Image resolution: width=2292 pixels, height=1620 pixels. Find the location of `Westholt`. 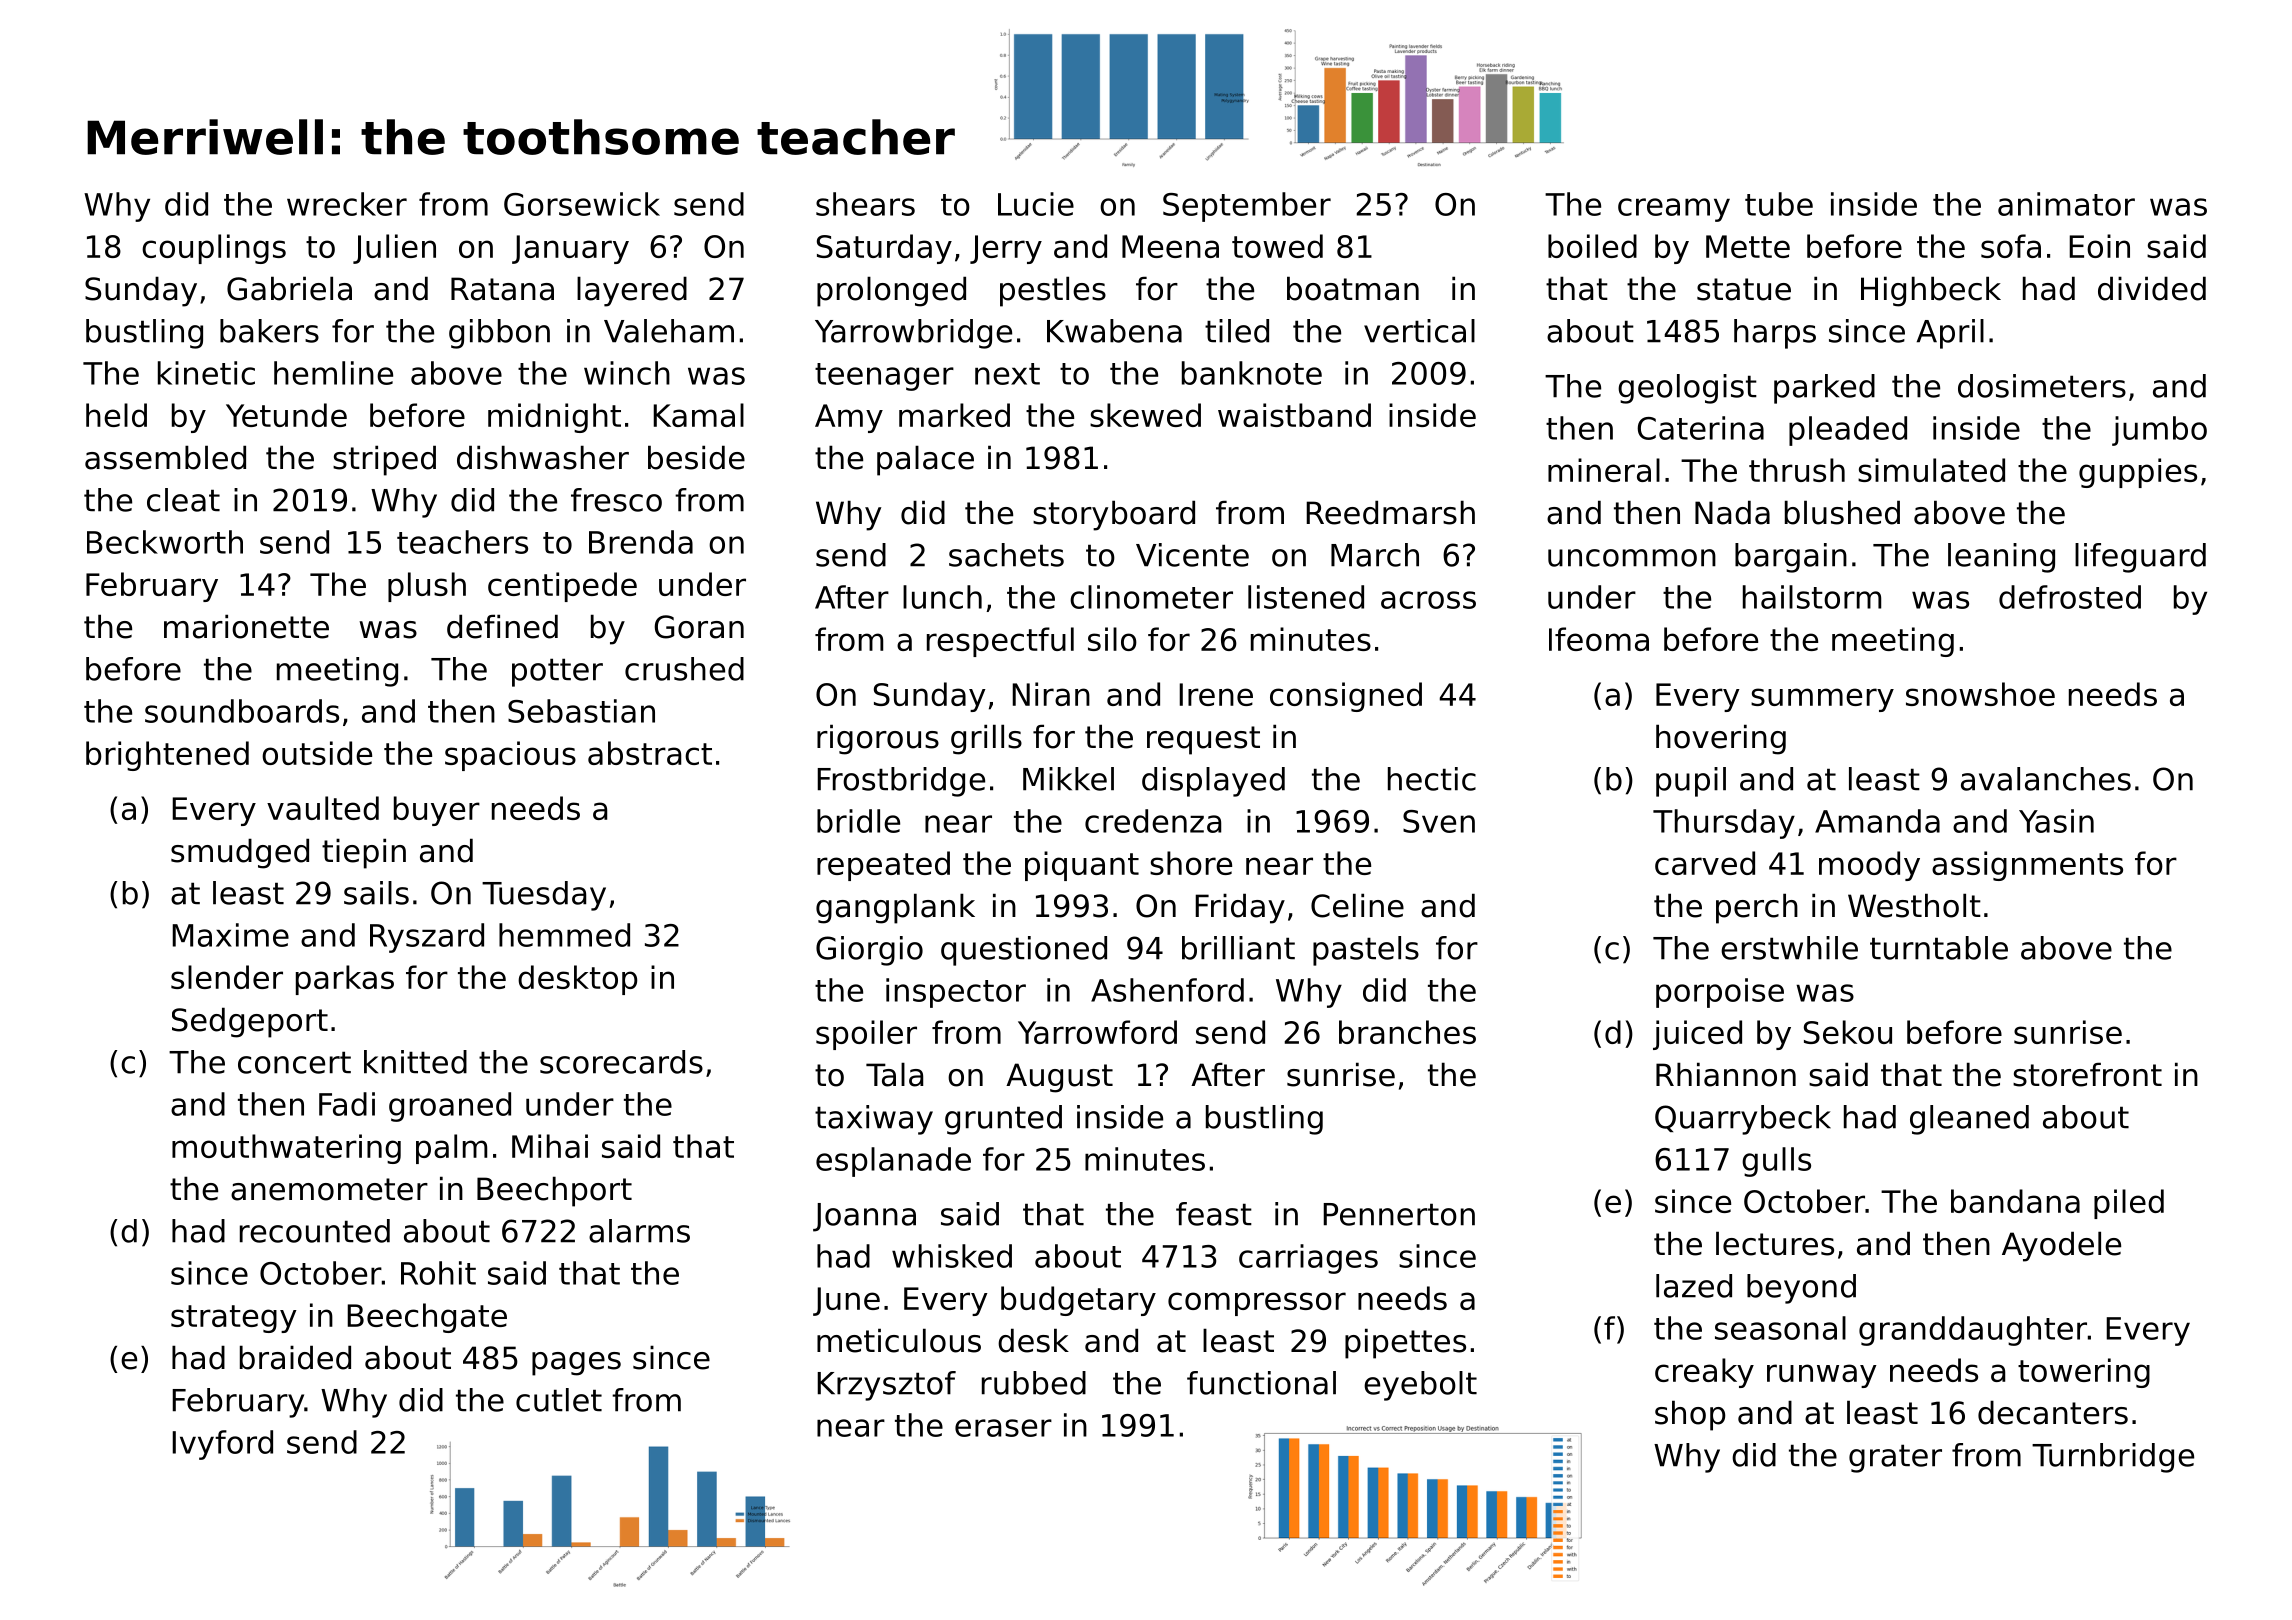

Westholt is located at coordinates (1914, 905).
